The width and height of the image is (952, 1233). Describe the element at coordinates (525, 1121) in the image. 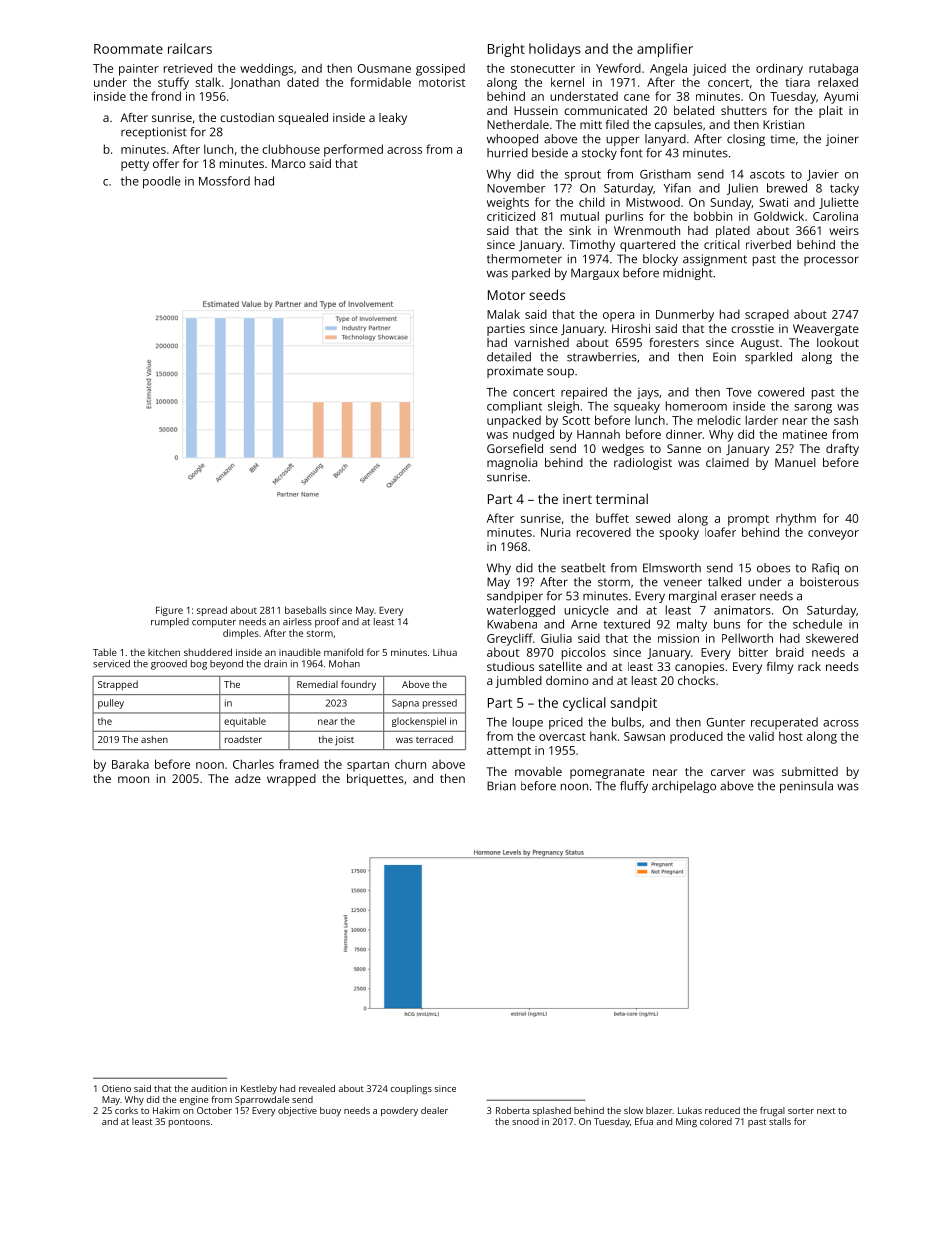

I see `snood` at that location.
